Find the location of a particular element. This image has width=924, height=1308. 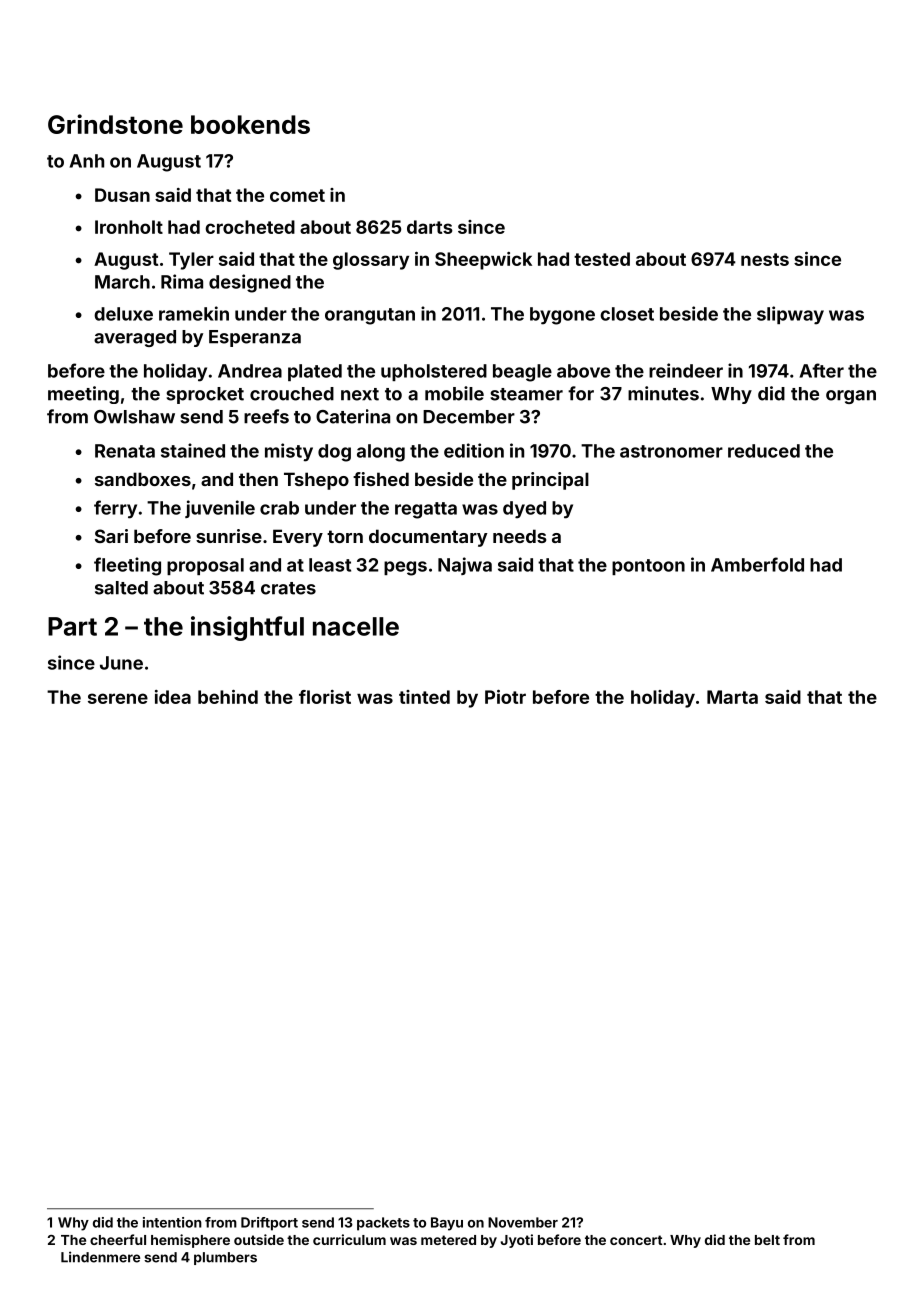

cheerful is located at coordinates (118, 1239).
